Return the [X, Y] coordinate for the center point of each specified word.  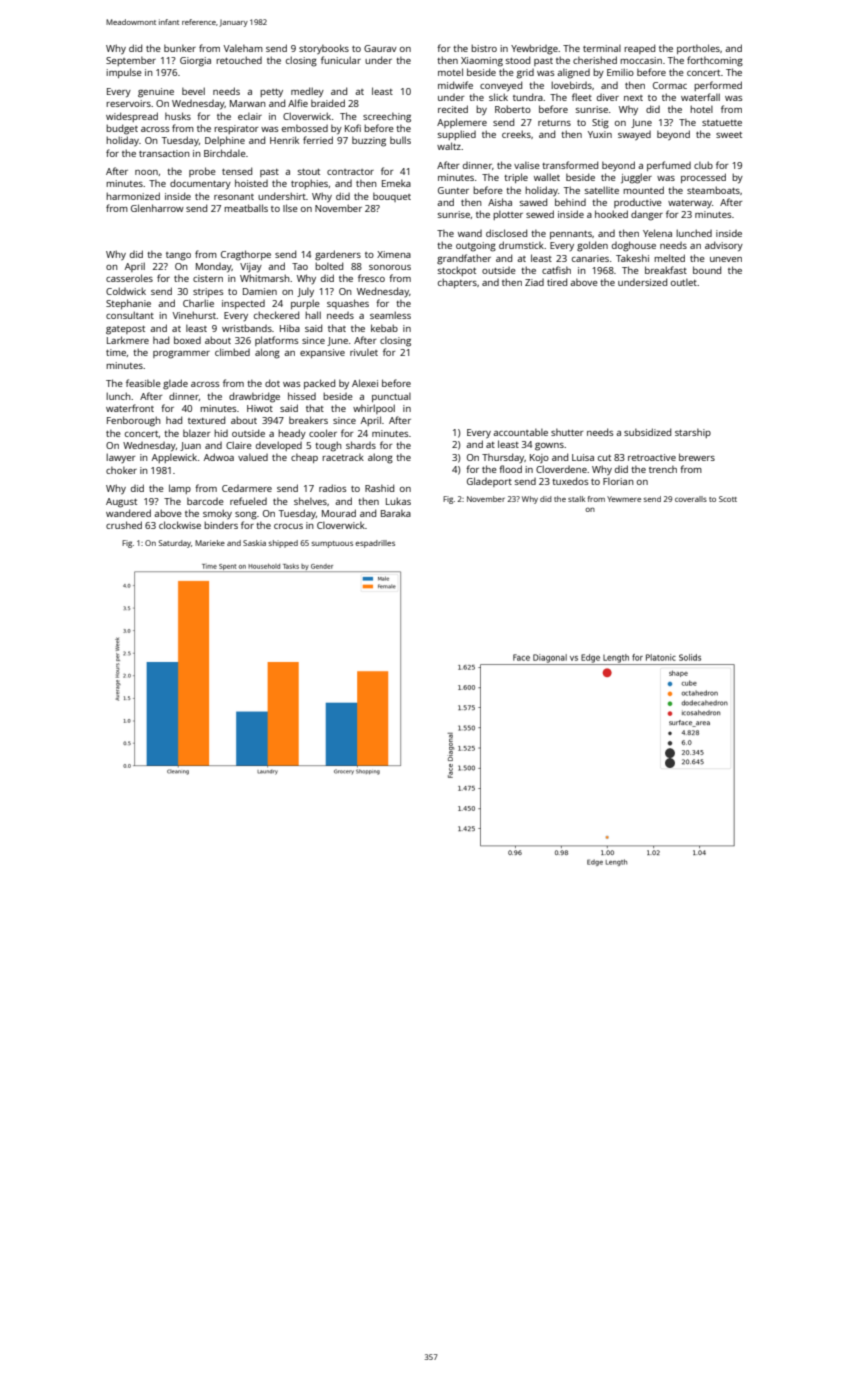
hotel [701, 109]
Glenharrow [157, 208]
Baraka [396, 513]
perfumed [669, 166]
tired [557, 282]
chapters [457, 283]
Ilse [290, 208]
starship [693, 433]
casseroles [129, 278]
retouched [239, 60]
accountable [520, 432]
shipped [283, 544]
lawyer [120, 458]
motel [450, 72]
